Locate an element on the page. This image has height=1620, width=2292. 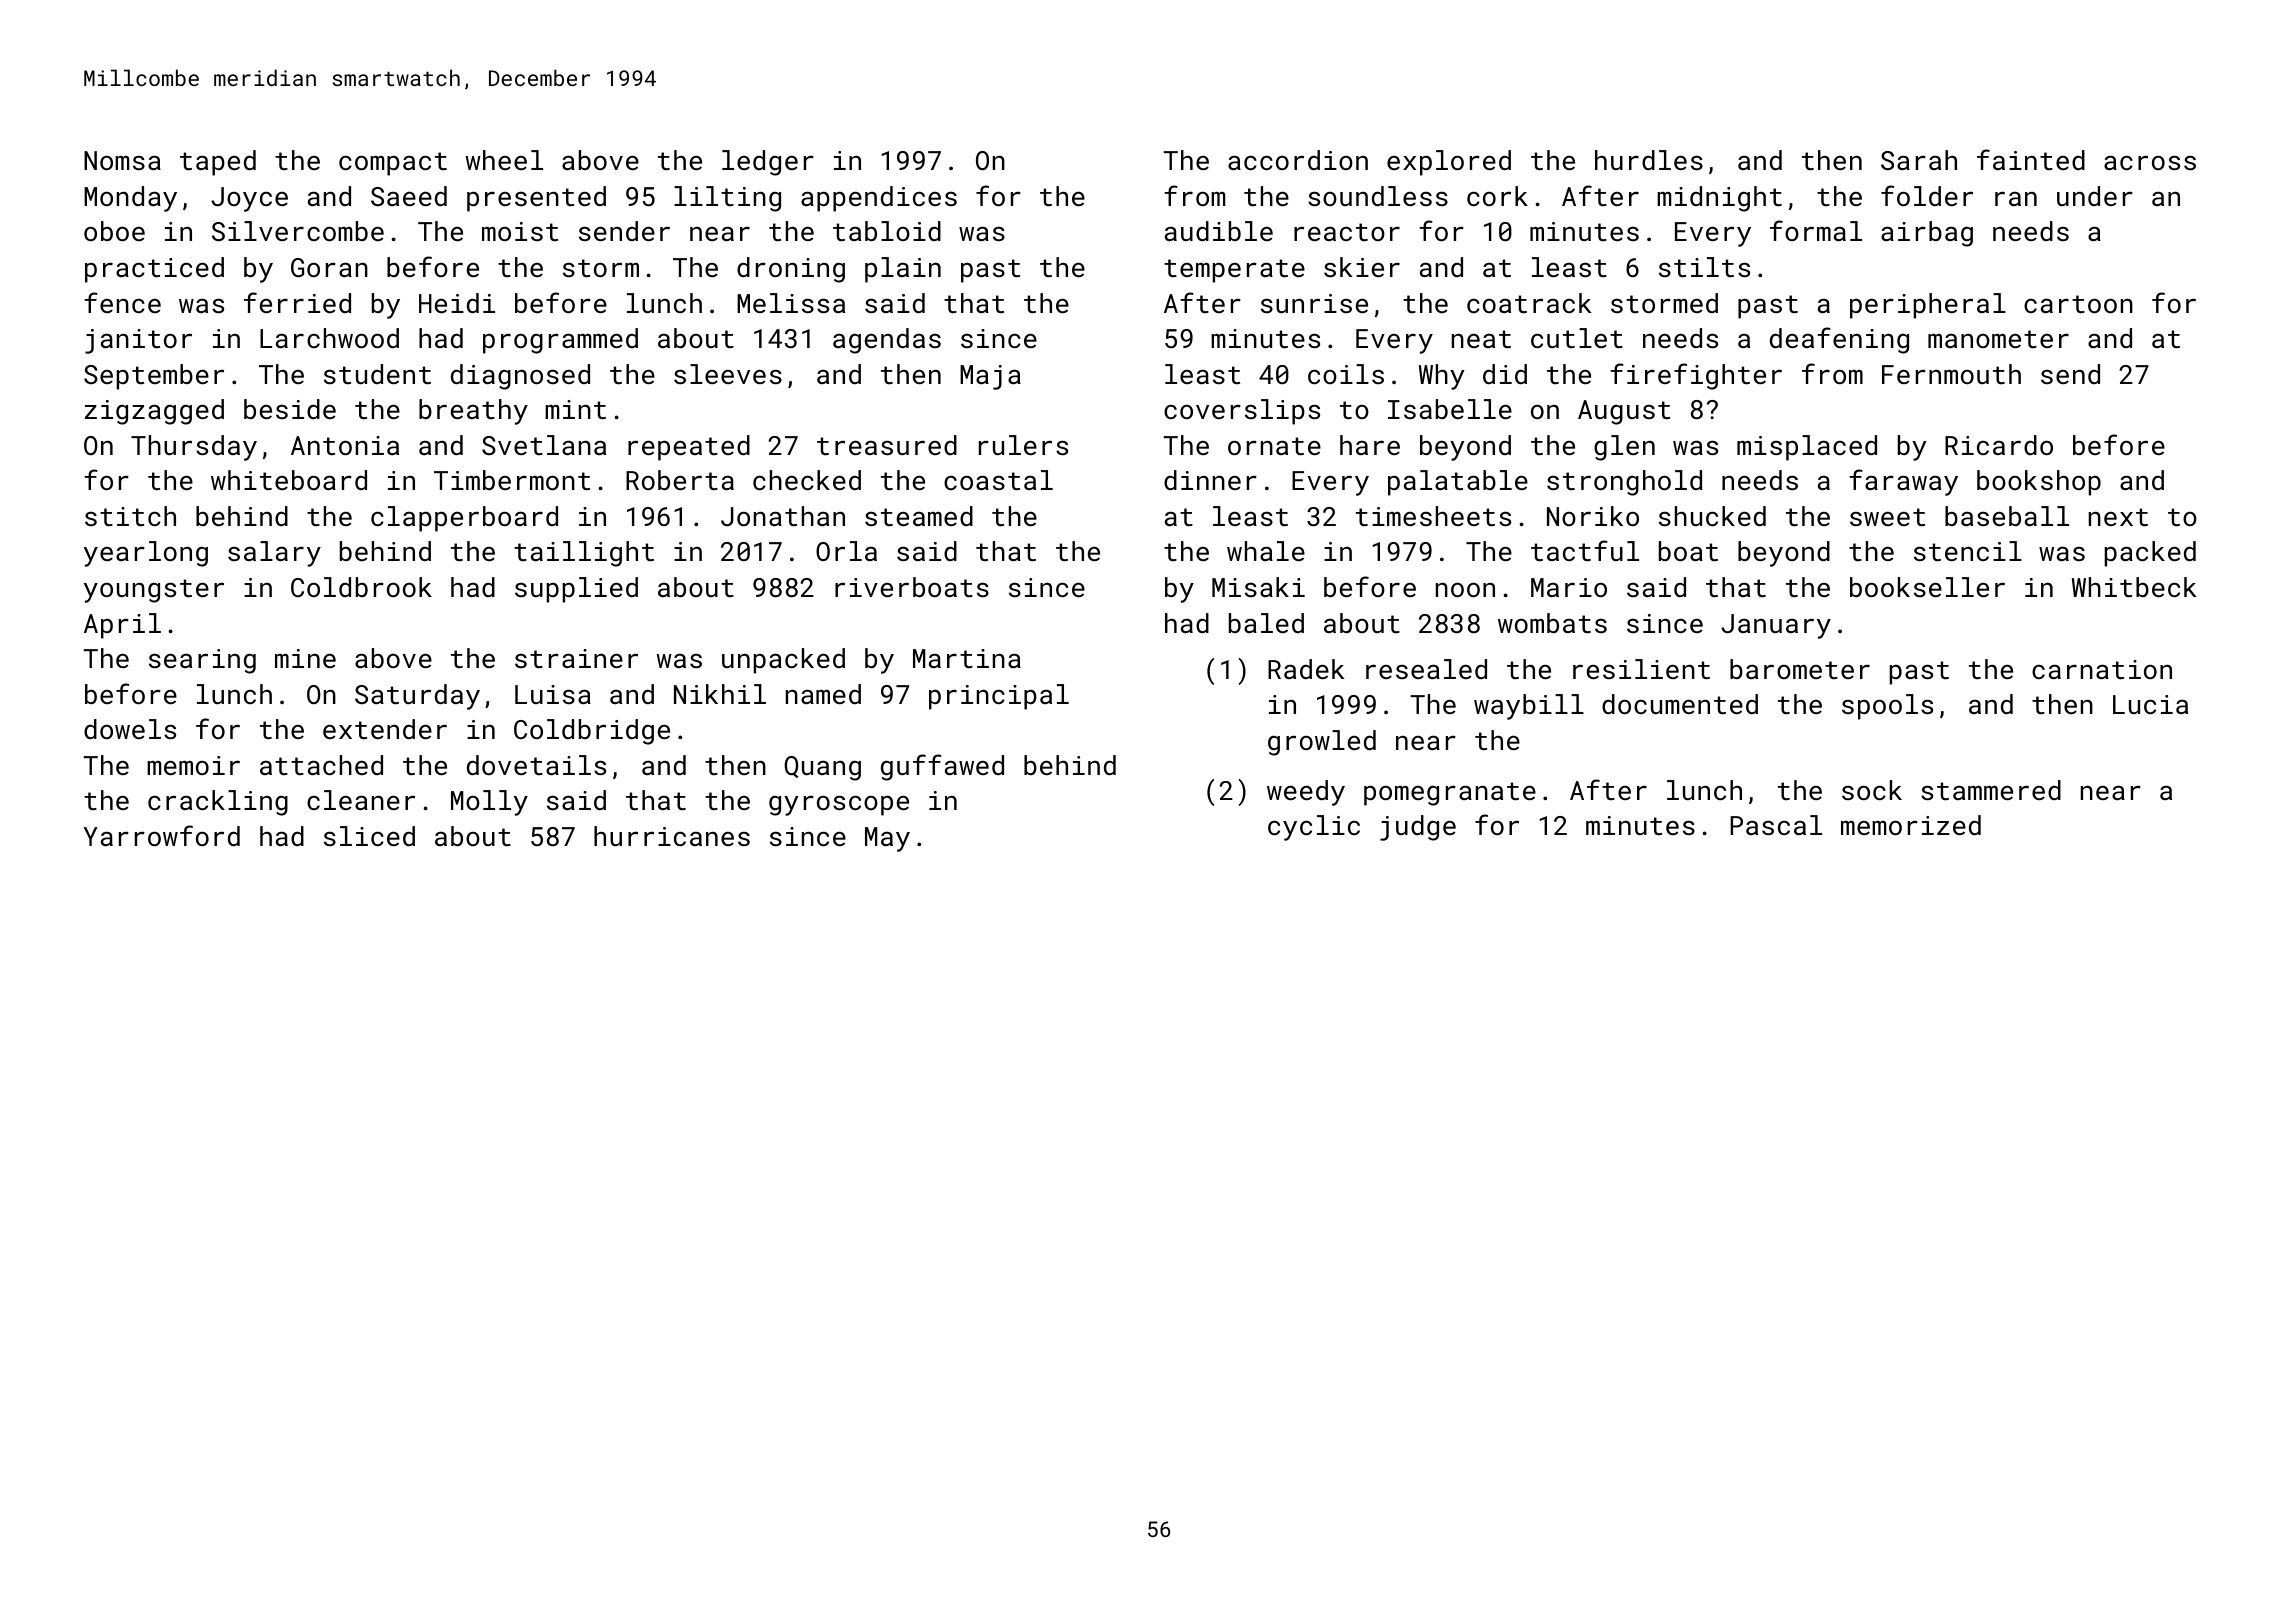
dovetails is located at coordinates (536, 765).
